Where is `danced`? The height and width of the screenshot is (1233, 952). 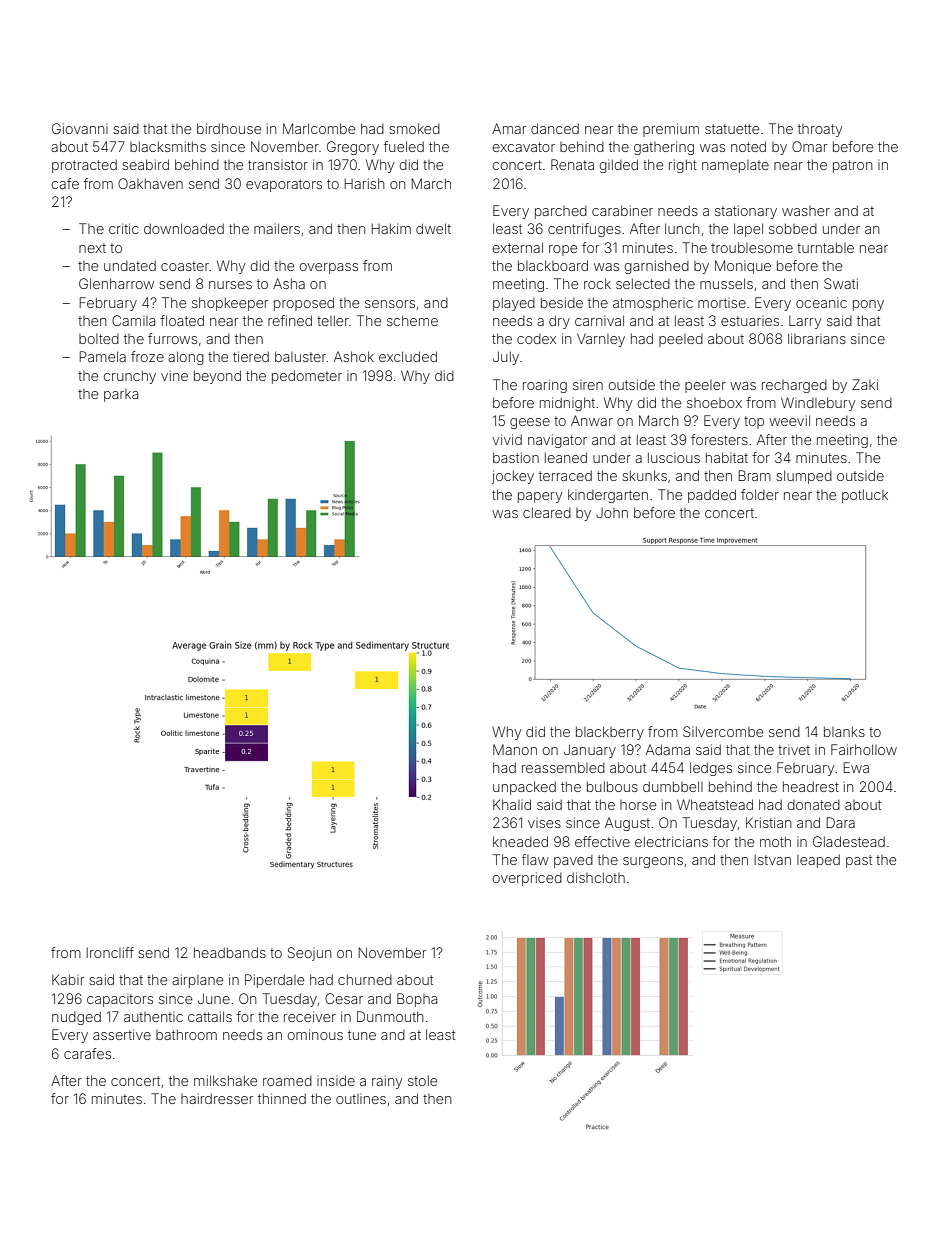 danced is located at coordinates (555, 128).
